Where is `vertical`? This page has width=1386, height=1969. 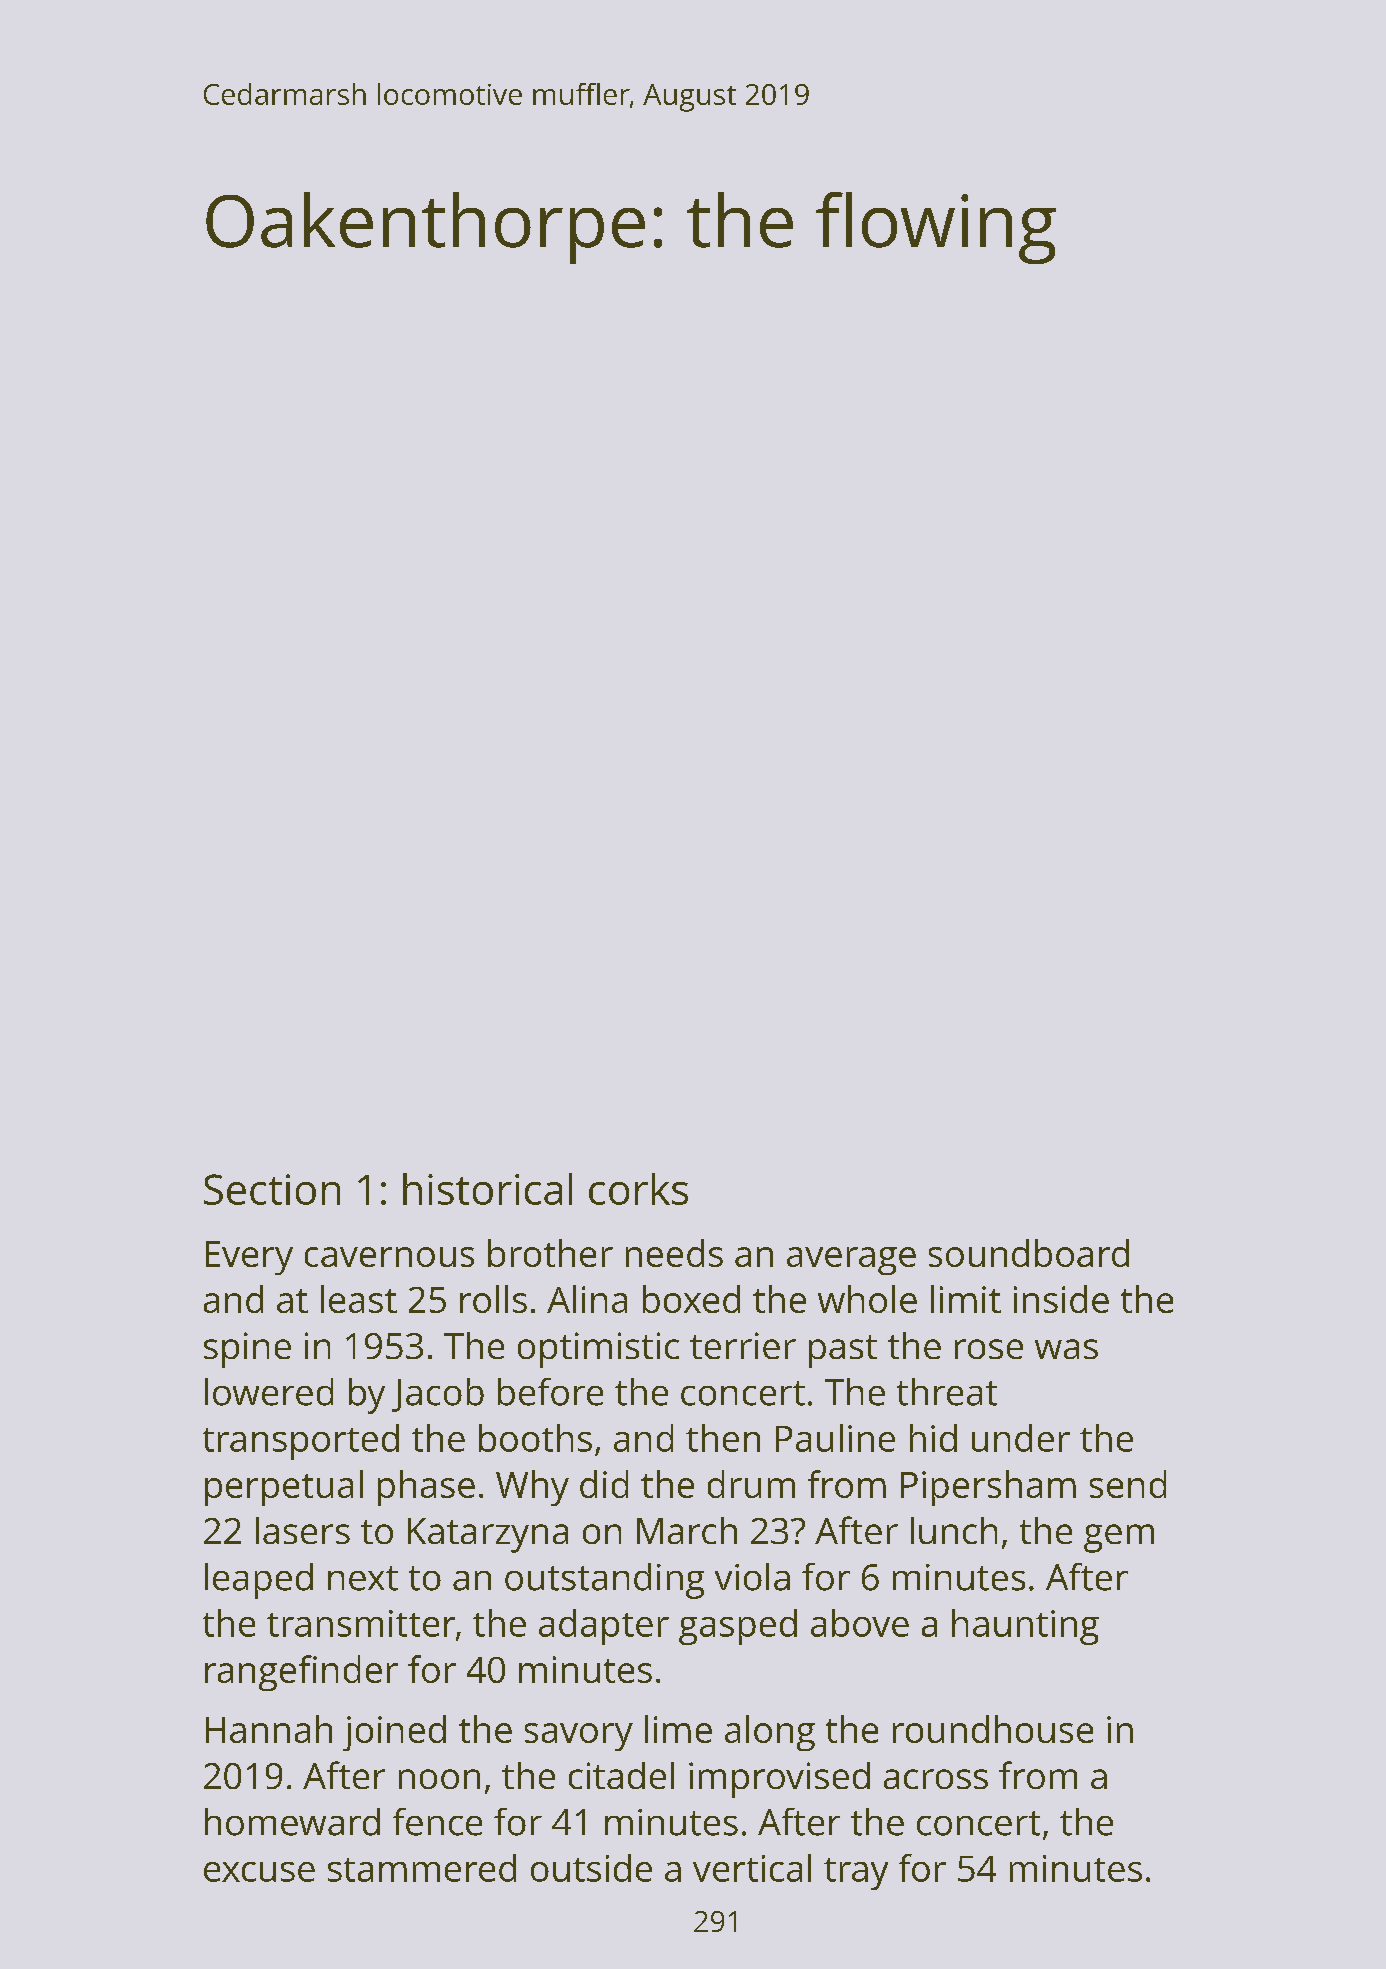
vertical is located at coordinates (752, 1868).
